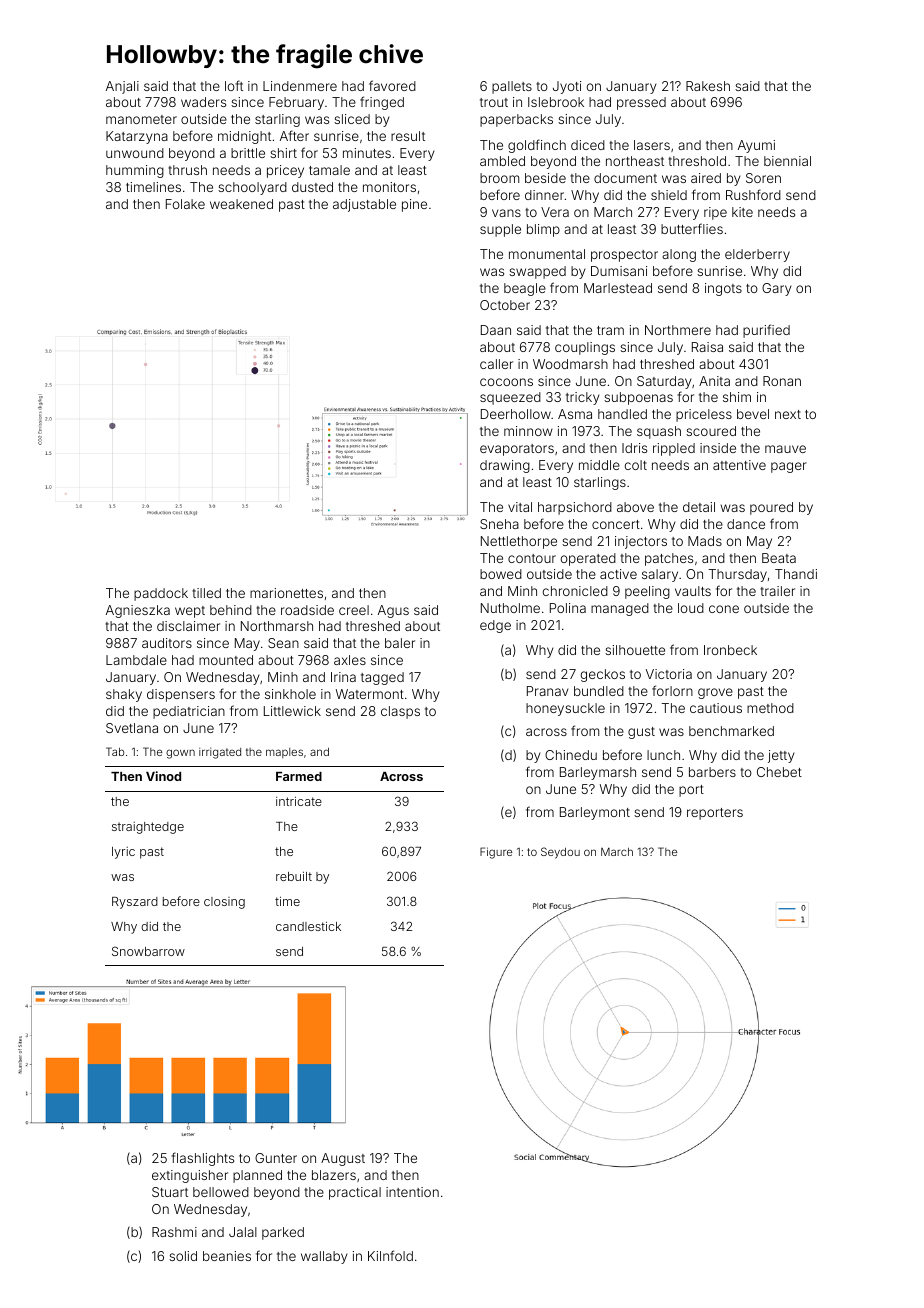 Image resolution: width=924 pixels, height=1308 pixels. What do you see at coordinates (234, 85) in the screenshot?
I see `loft` at bounding box center [234, 85].
